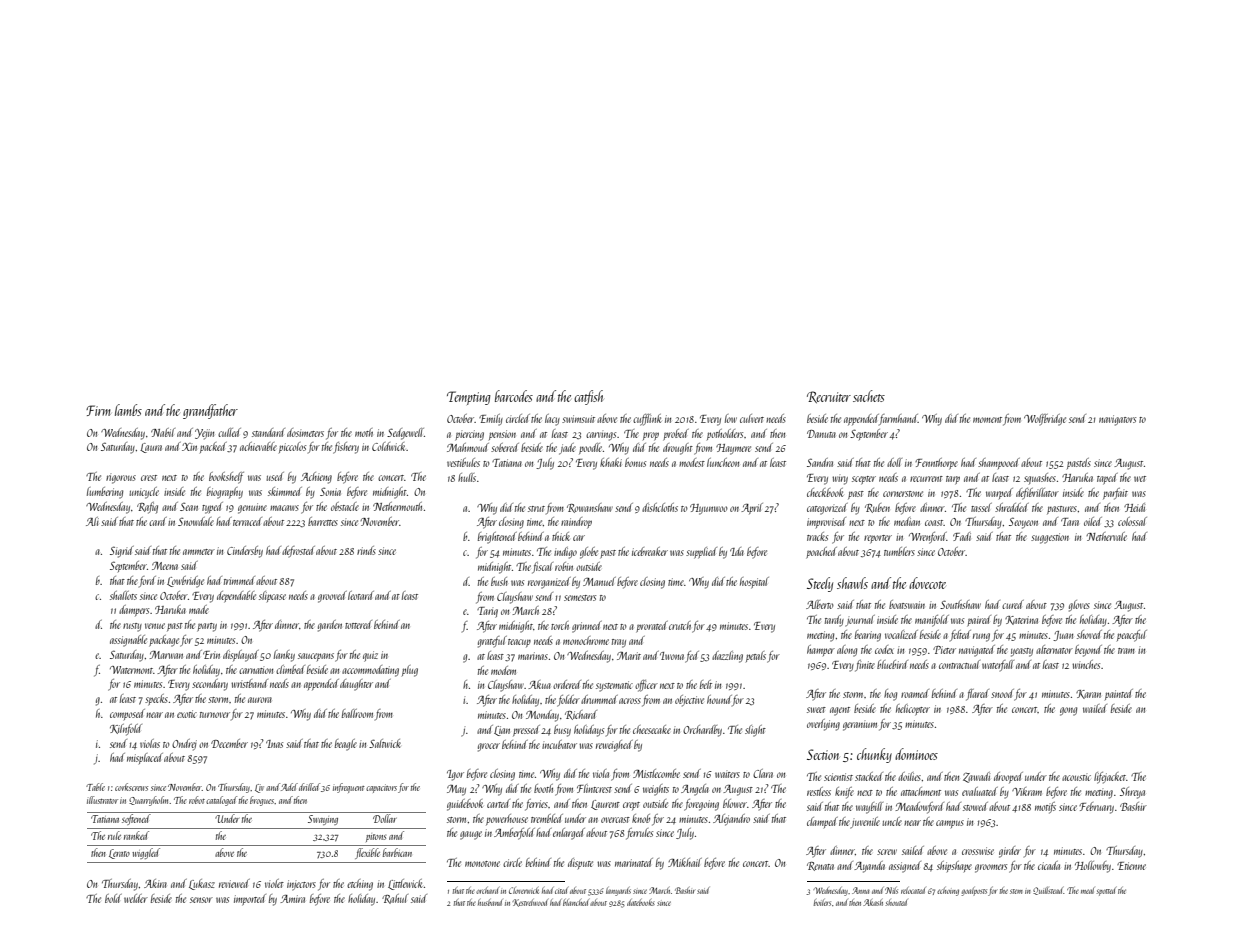 The width and height of the screenshot is (1233, 952). Describe the element at coordinates (370, 671) in the screenshot. I see `accommodating` at that location.
